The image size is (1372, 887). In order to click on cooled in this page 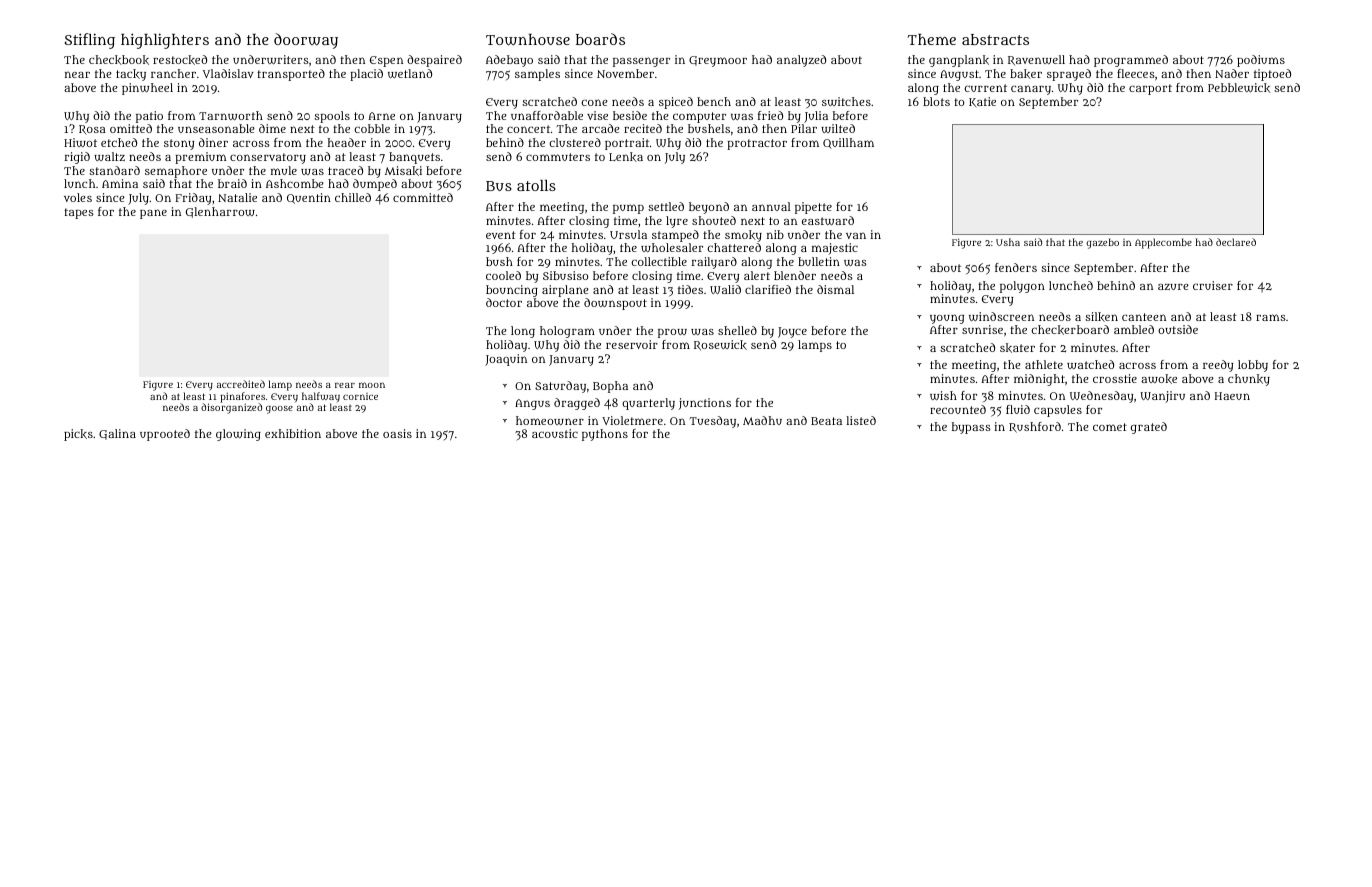, I will do `click(503, 275)`.
